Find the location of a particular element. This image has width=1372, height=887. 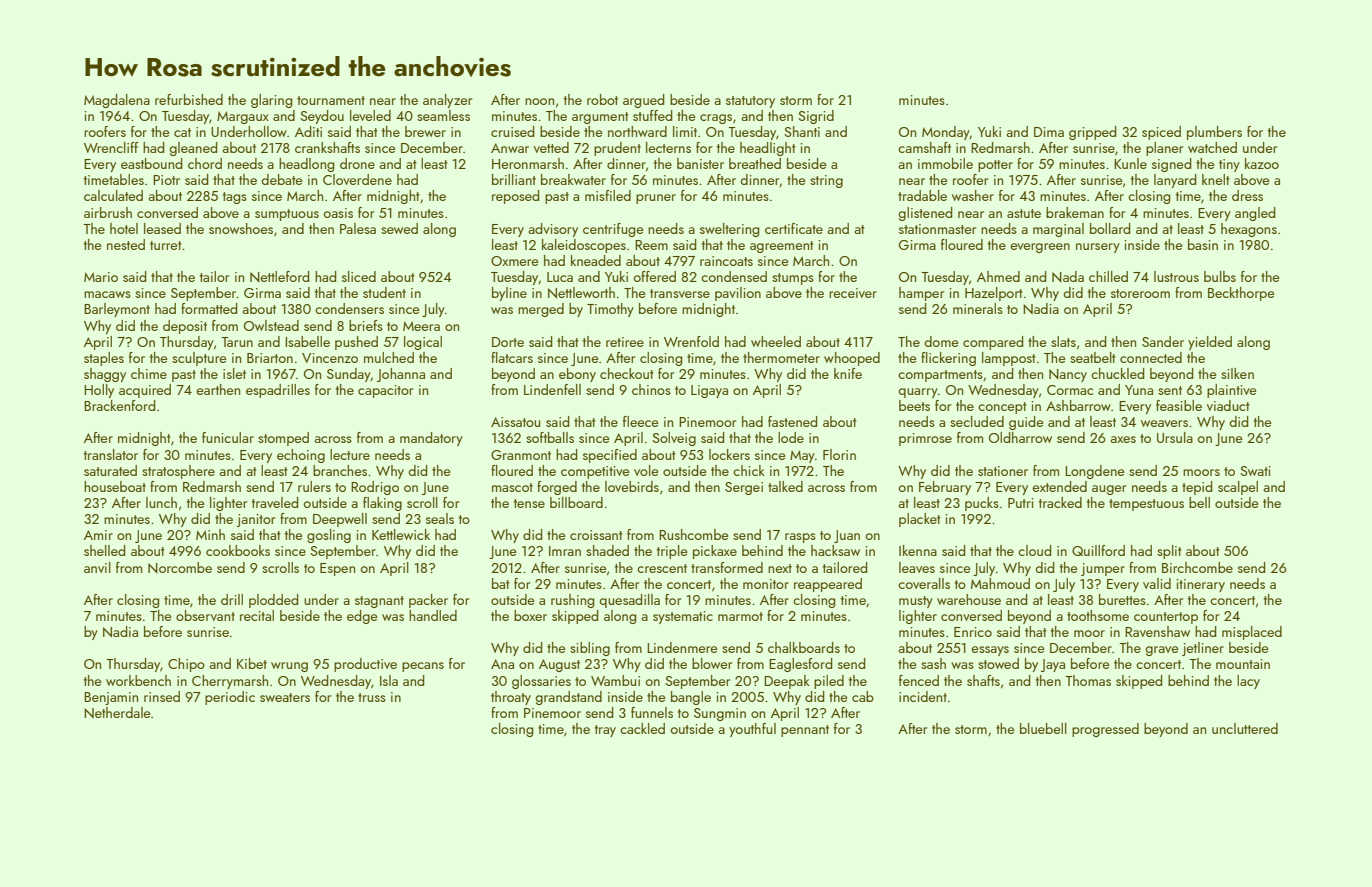

Netherdale is located at coordinates (117, 713).
